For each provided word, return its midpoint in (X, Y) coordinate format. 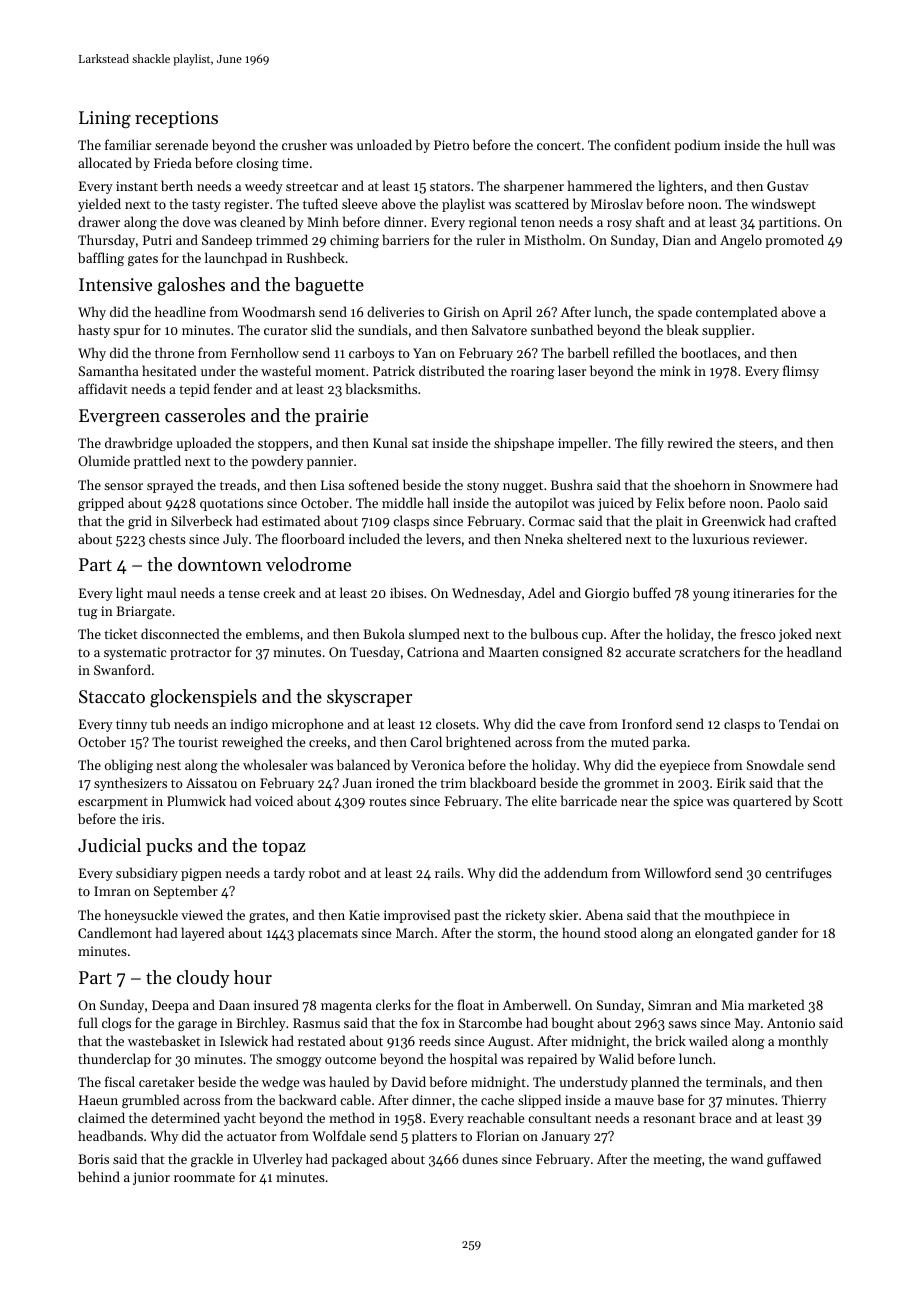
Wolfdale (339, 1135)
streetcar (312, 187)
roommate (204, 1177)
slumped (434, 635)
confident (642, 144)
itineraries (763, 593)
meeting (677, 1160)
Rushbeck (316, 257)
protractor (200, 654)
